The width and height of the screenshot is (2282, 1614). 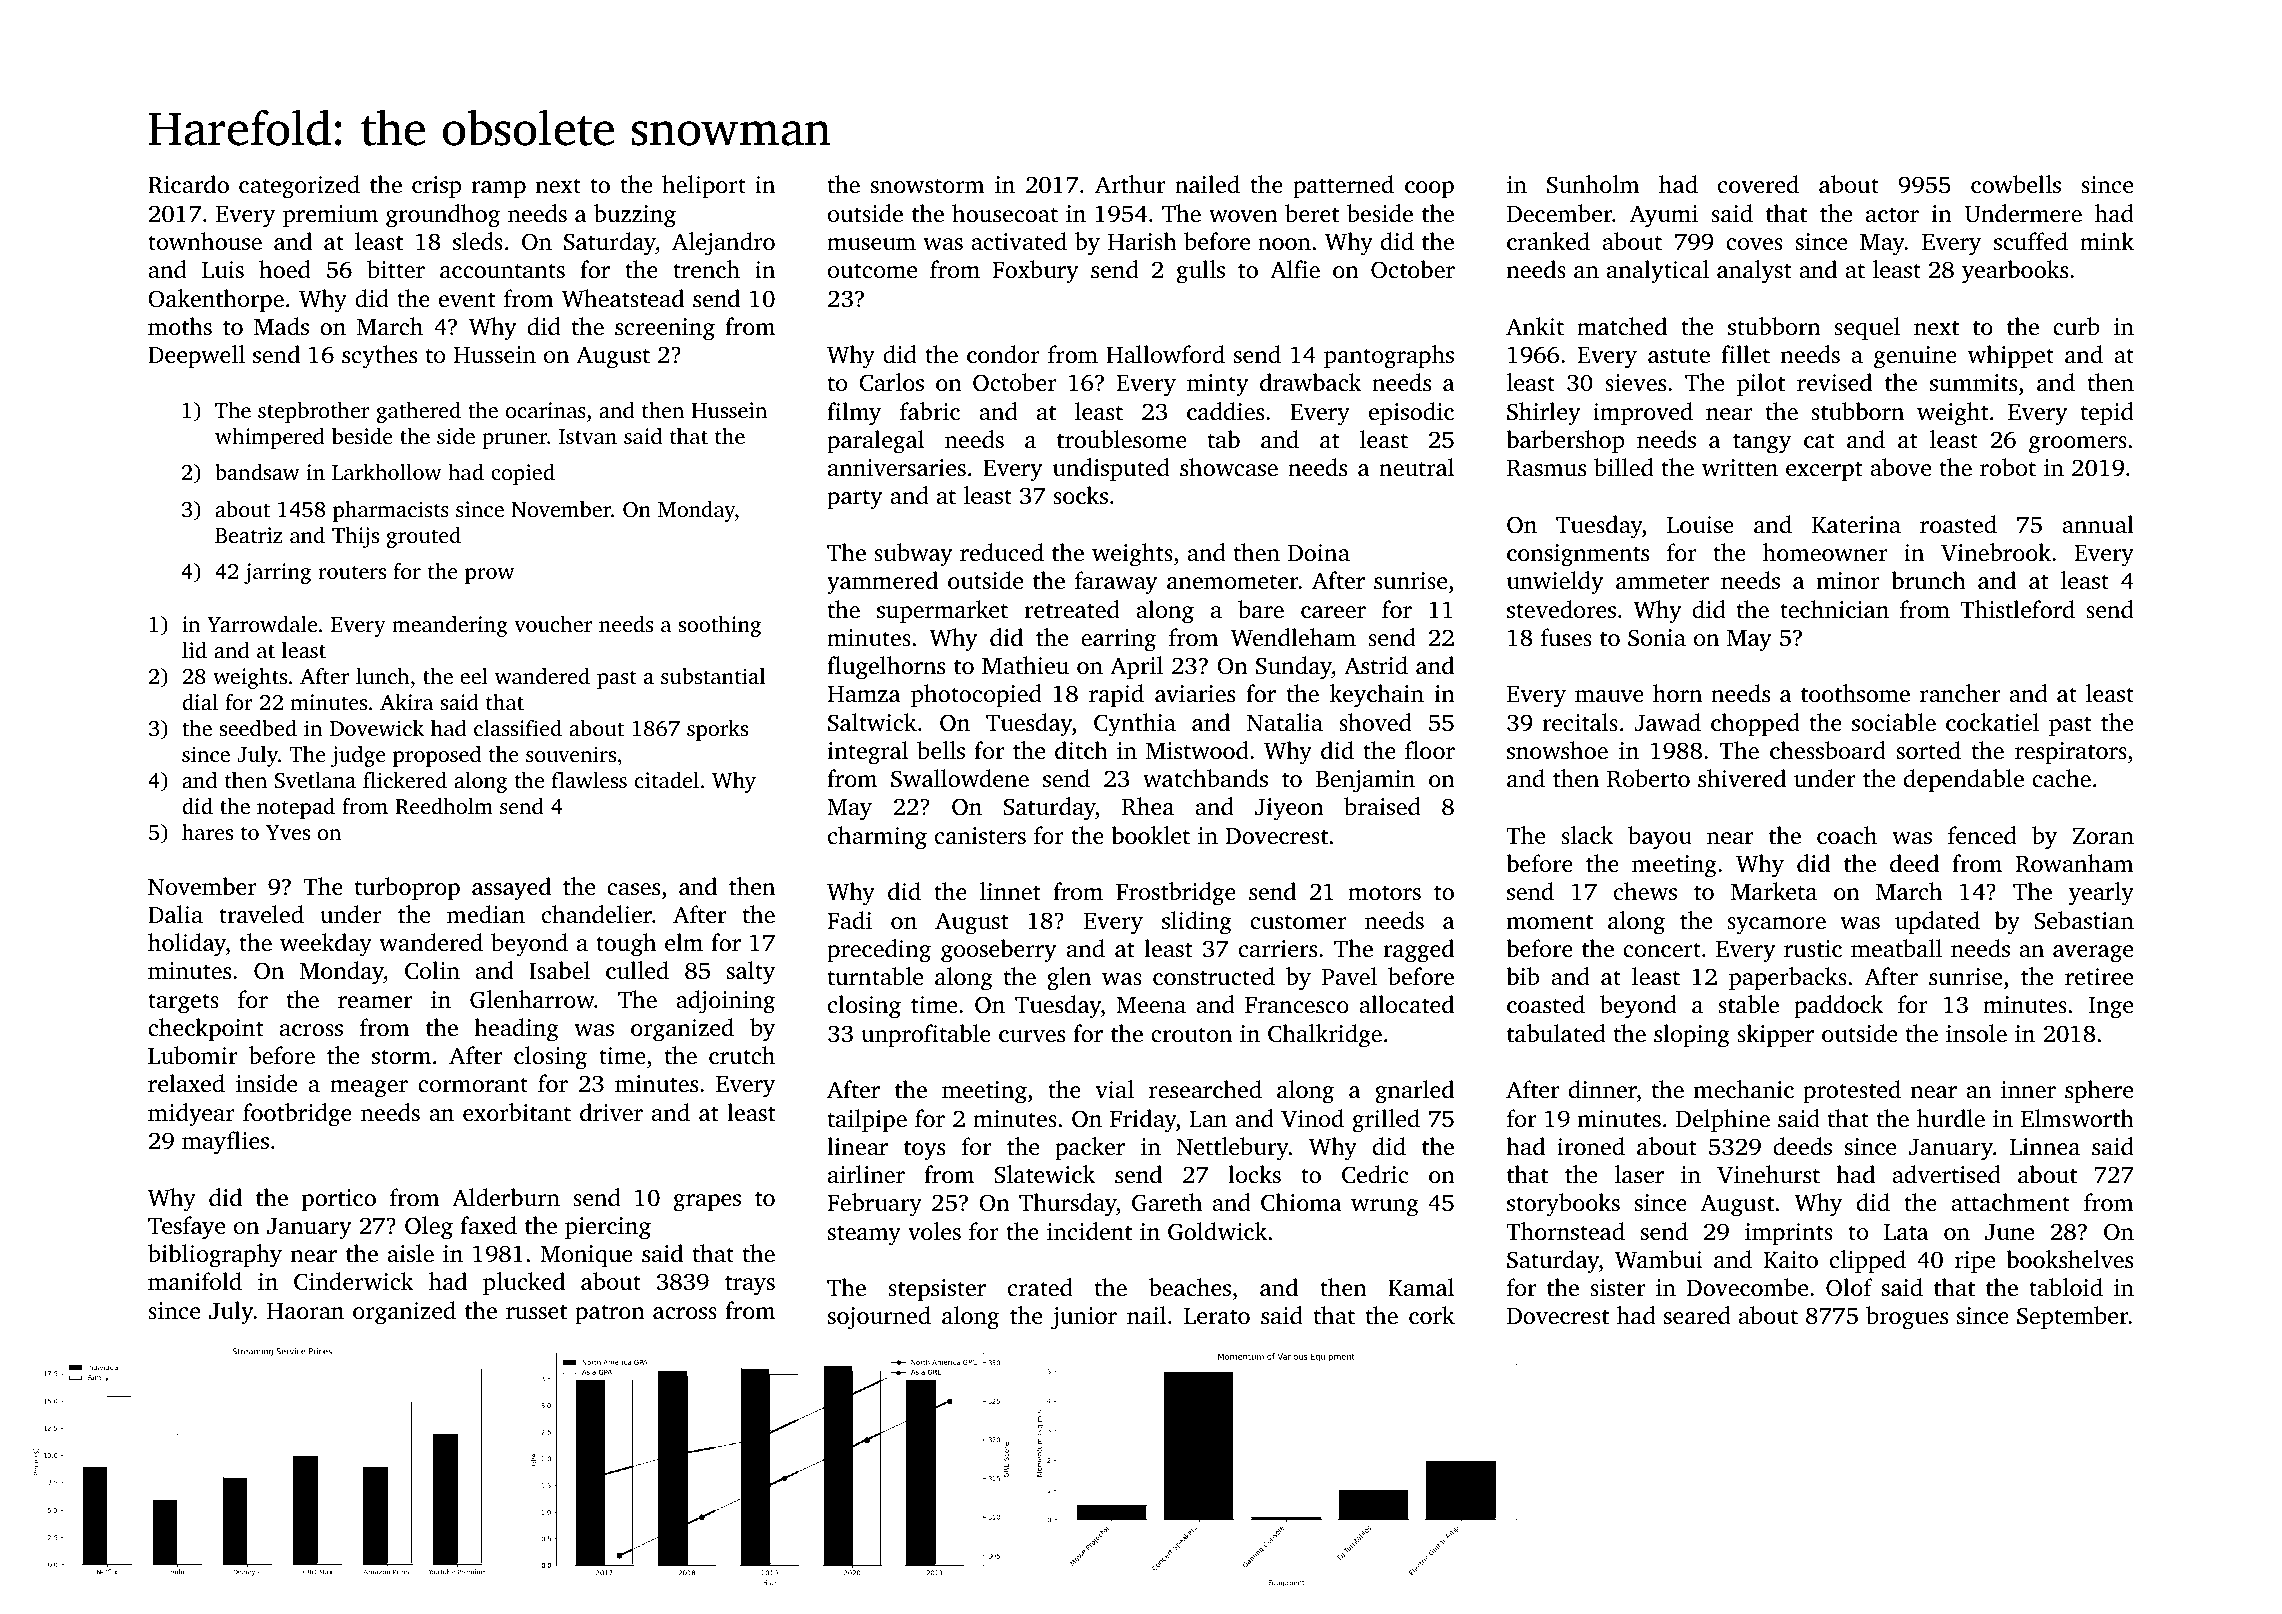 I want to click on Chalkridge, so click(x=1325, y=1036).
